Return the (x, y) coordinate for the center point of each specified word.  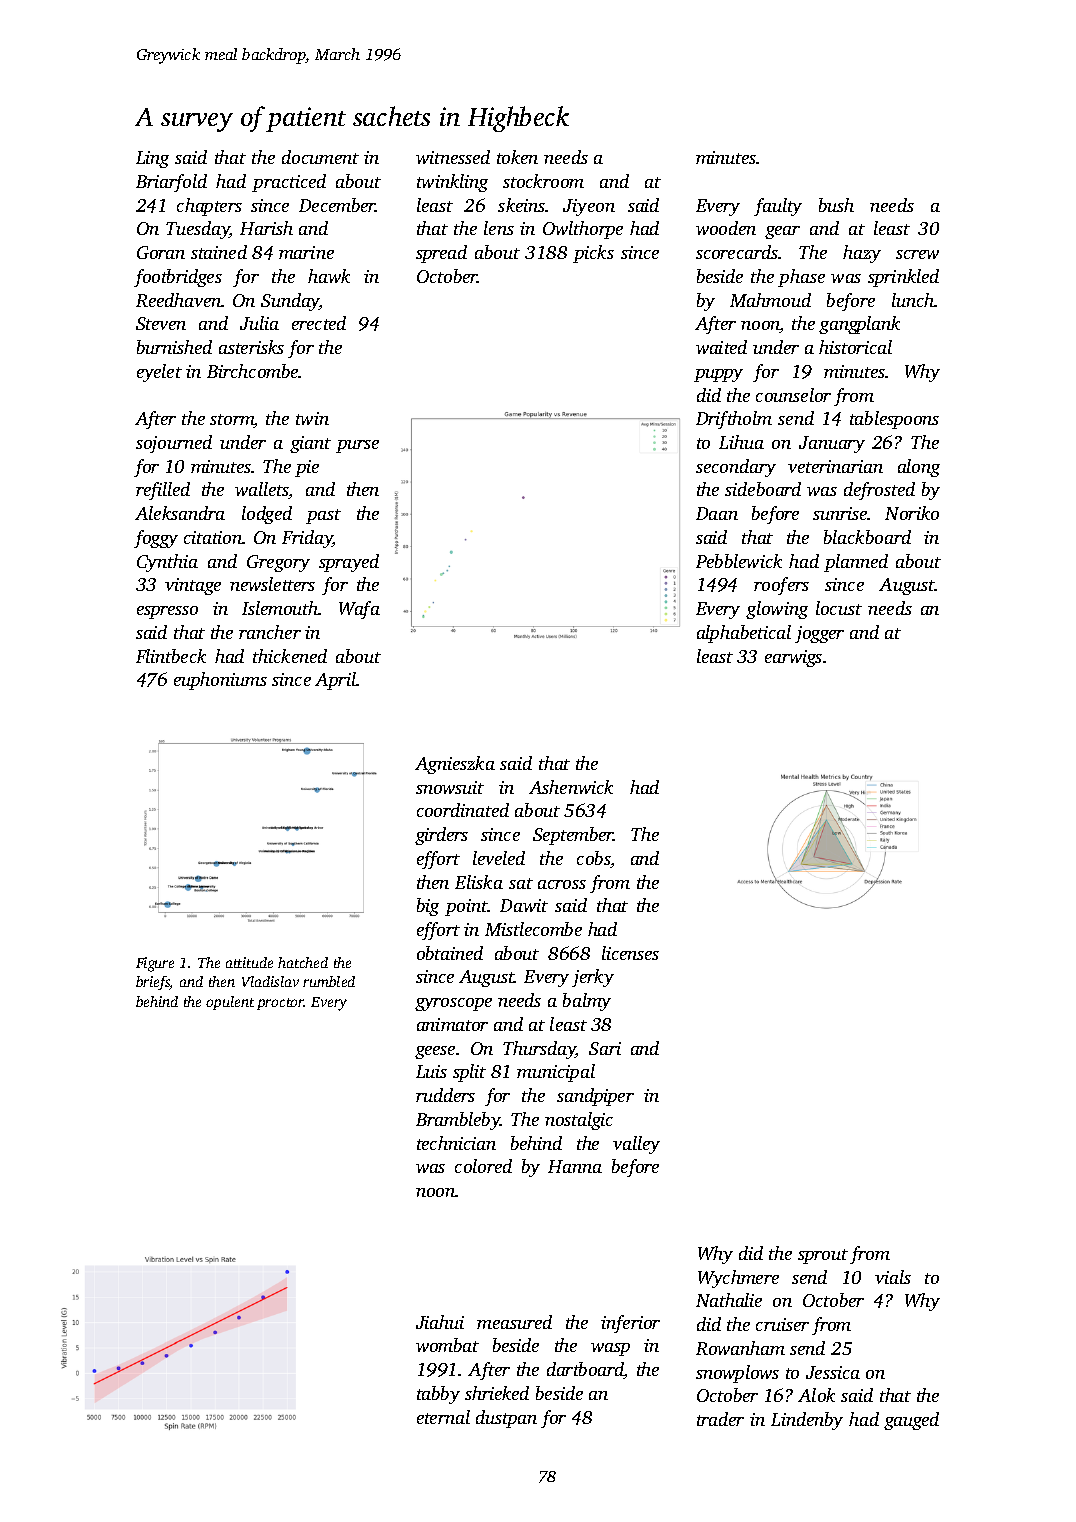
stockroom (543, 181)
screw (917, 254)
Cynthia (167, 563)
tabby (438, 1395)
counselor (793, 395)
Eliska (479, 882)
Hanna (575, 1166)
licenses (630, 953)
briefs (153, 983)
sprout (823, 1256)
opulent (230, 1003)
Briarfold (171, 183)
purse (357, 446)
